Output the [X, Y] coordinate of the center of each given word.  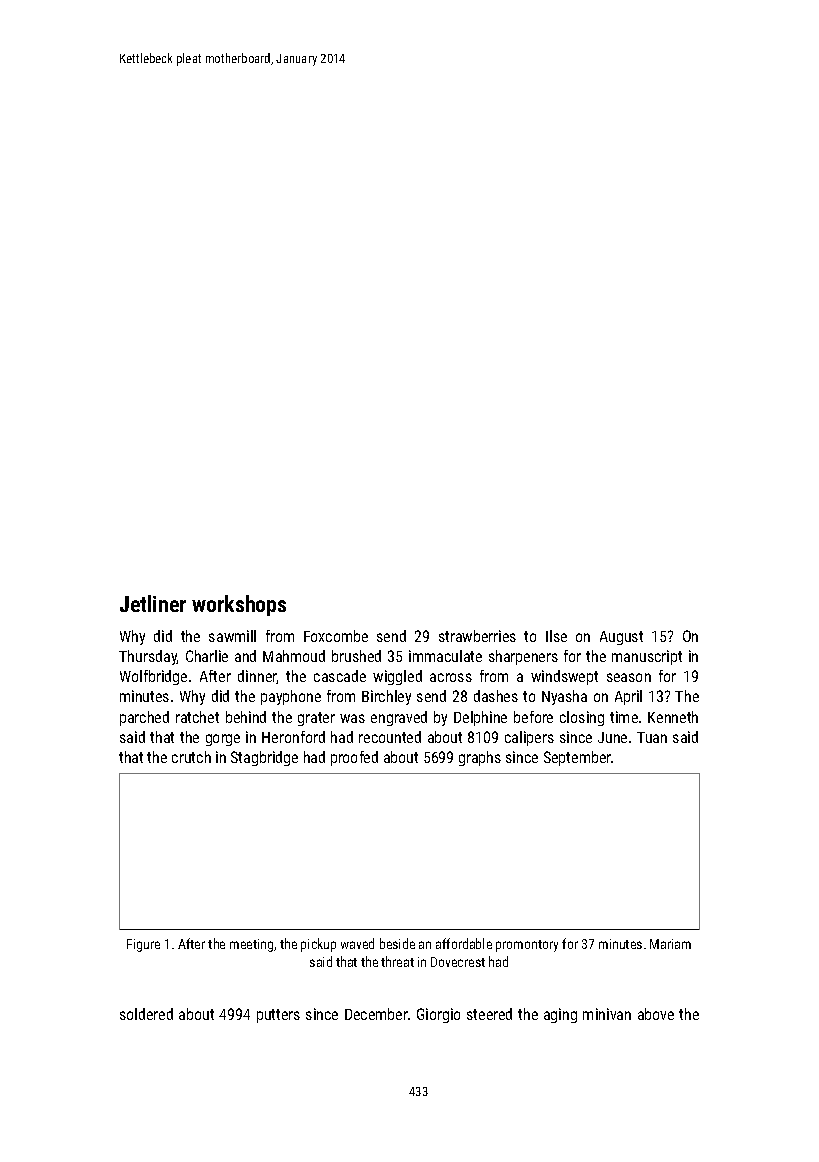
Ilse [556, 636]
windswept [564, 677]
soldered [146, 1014]
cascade [340, 676]
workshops [239, 605]
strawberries [477, 636]
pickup [318, 945]
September [578, 758]
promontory [527, 946]
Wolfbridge [153, 677]
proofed [354, 758]
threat [397, 961]
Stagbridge [264, 758]
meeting [251, 945]
